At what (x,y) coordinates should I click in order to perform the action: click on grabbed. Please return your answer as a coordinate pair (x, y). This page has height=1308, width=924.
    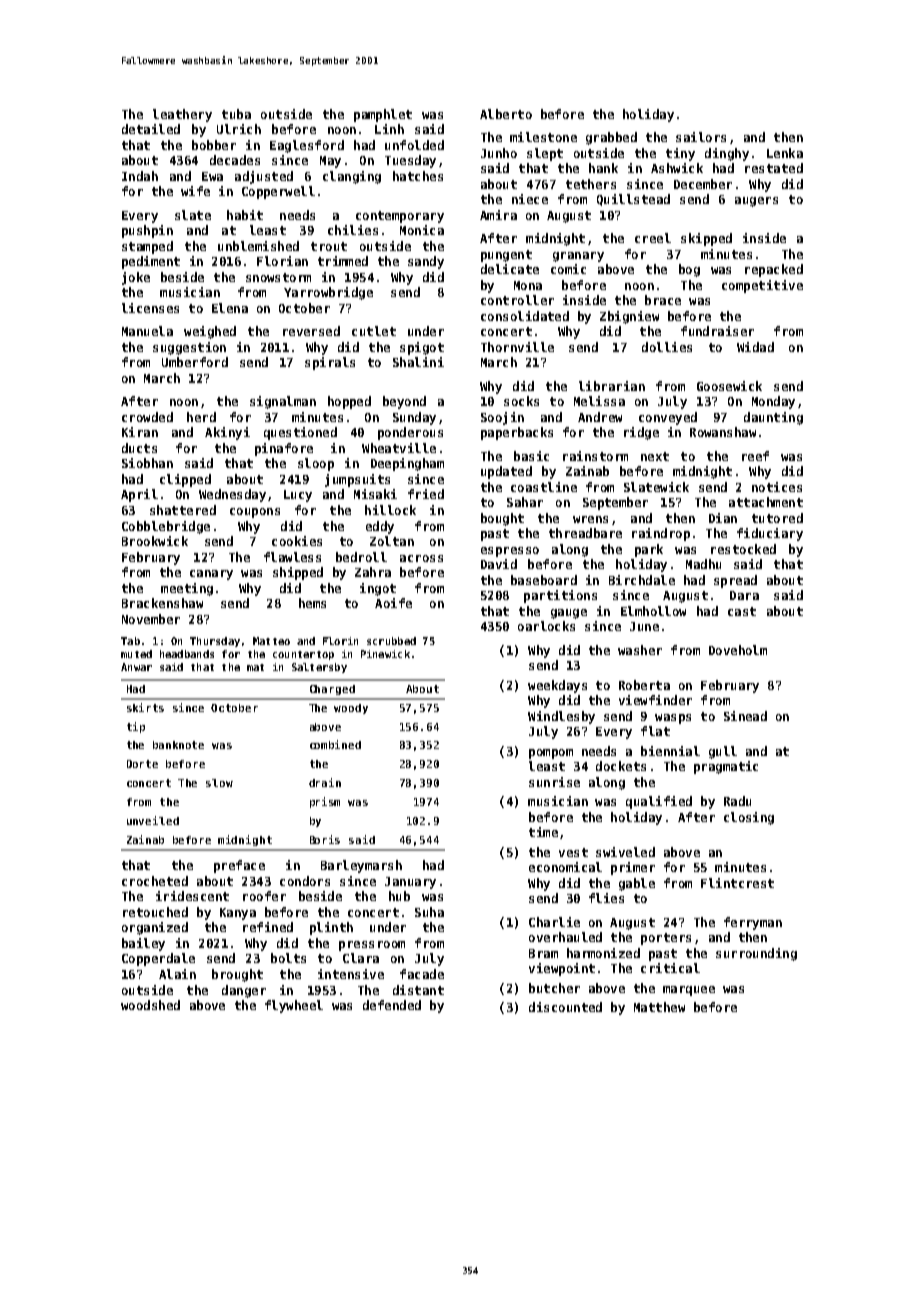
    Looking at the image, I should click on (611, 138).
